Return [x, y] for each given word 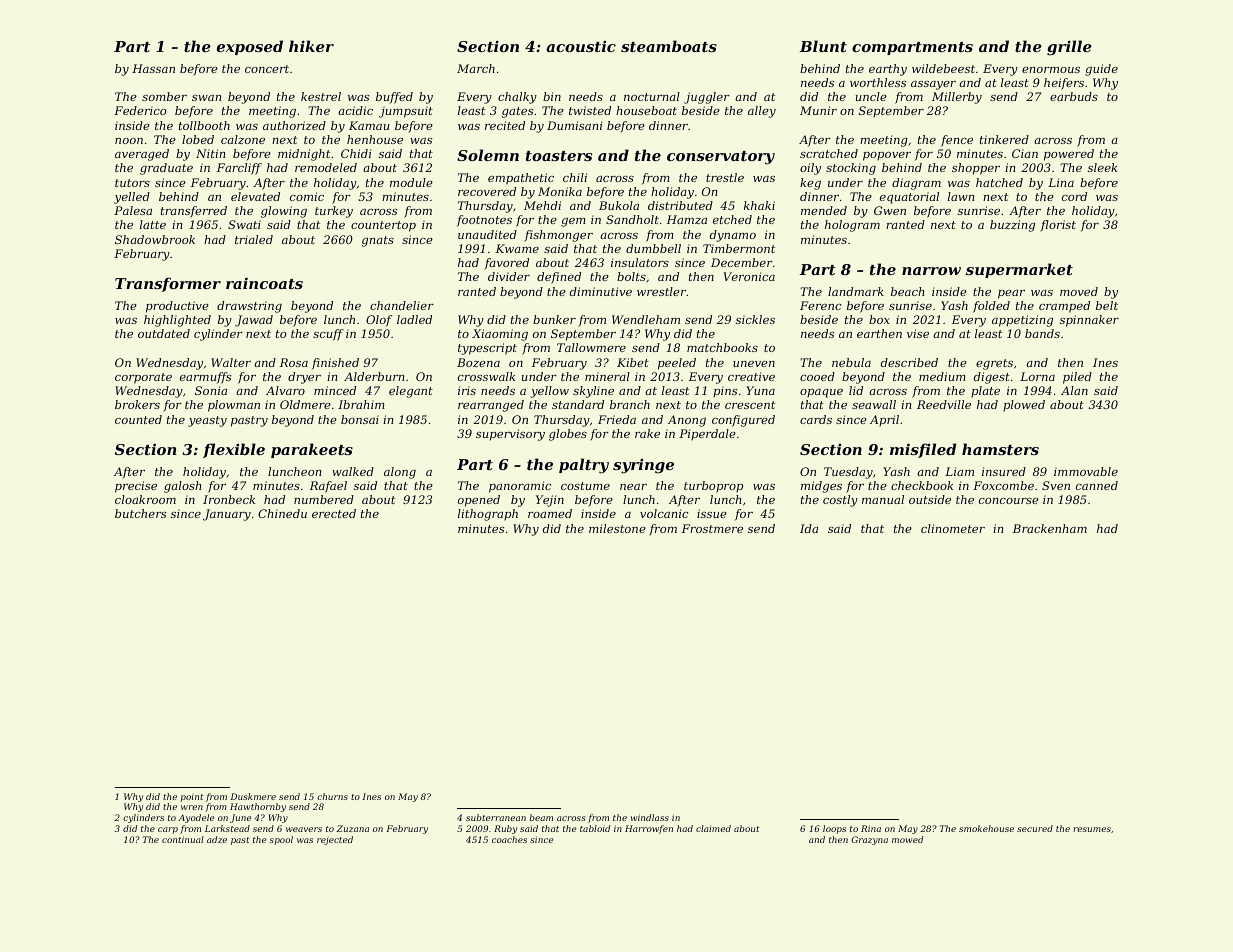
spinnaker [1089, 321]
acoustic [581, 46]
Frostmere [712, 528]
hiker [311, 46]
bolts [631, 276]
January [227, 515]
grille [1069, 48]
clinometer [953, 528]
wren [192, 807]
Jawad [254, 321]
